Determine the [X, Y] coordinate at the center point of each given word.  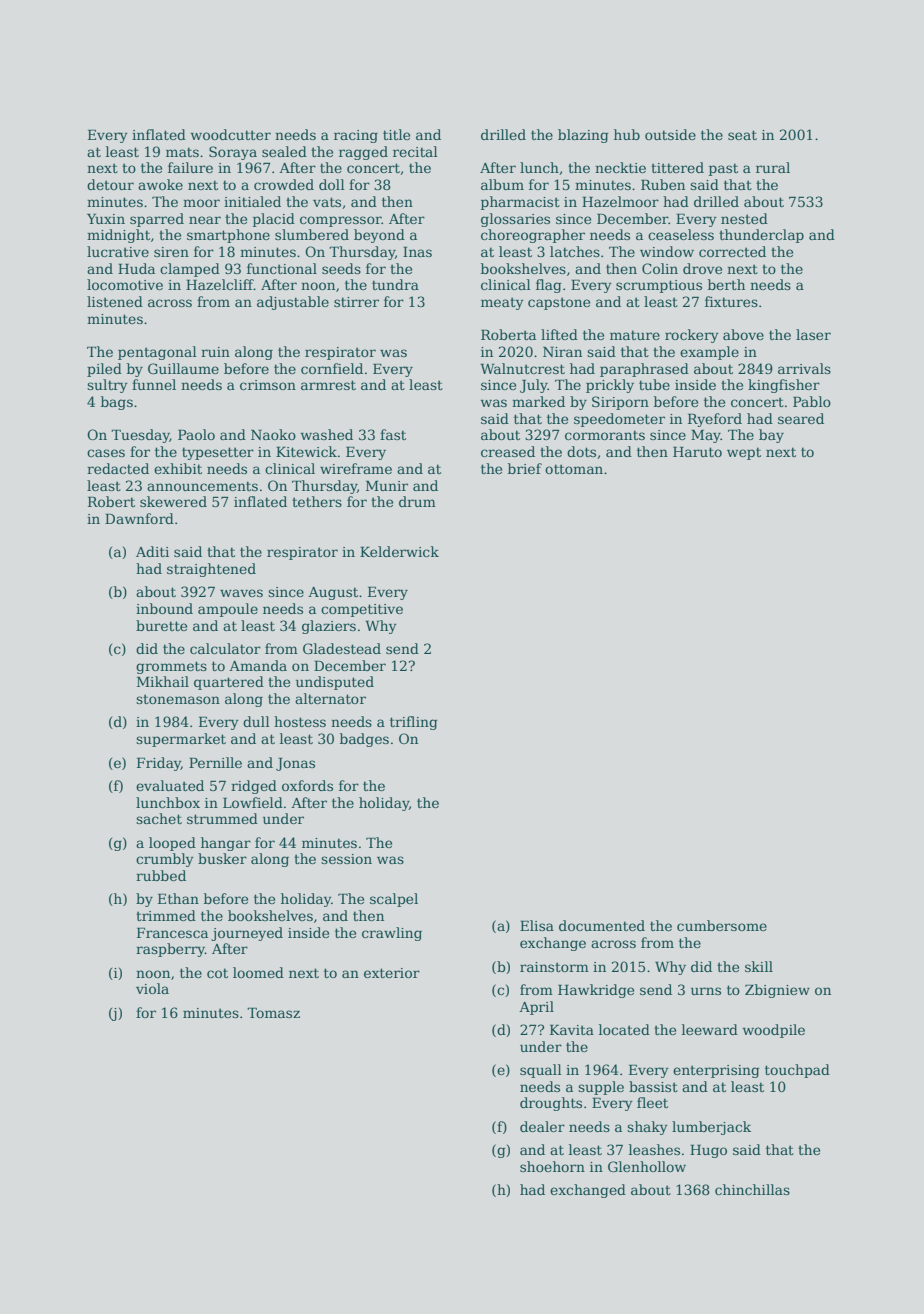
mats [182, 152]
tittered [677, 167]
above [743, 334]
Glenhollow [647, 1166]
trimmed [166, 915]
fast [393, 434]
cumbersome [722, 925]
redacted [118, 468]
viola [152, 988]
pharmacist [520, 203]
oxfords [307, 785]
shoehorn [552, 1166]
